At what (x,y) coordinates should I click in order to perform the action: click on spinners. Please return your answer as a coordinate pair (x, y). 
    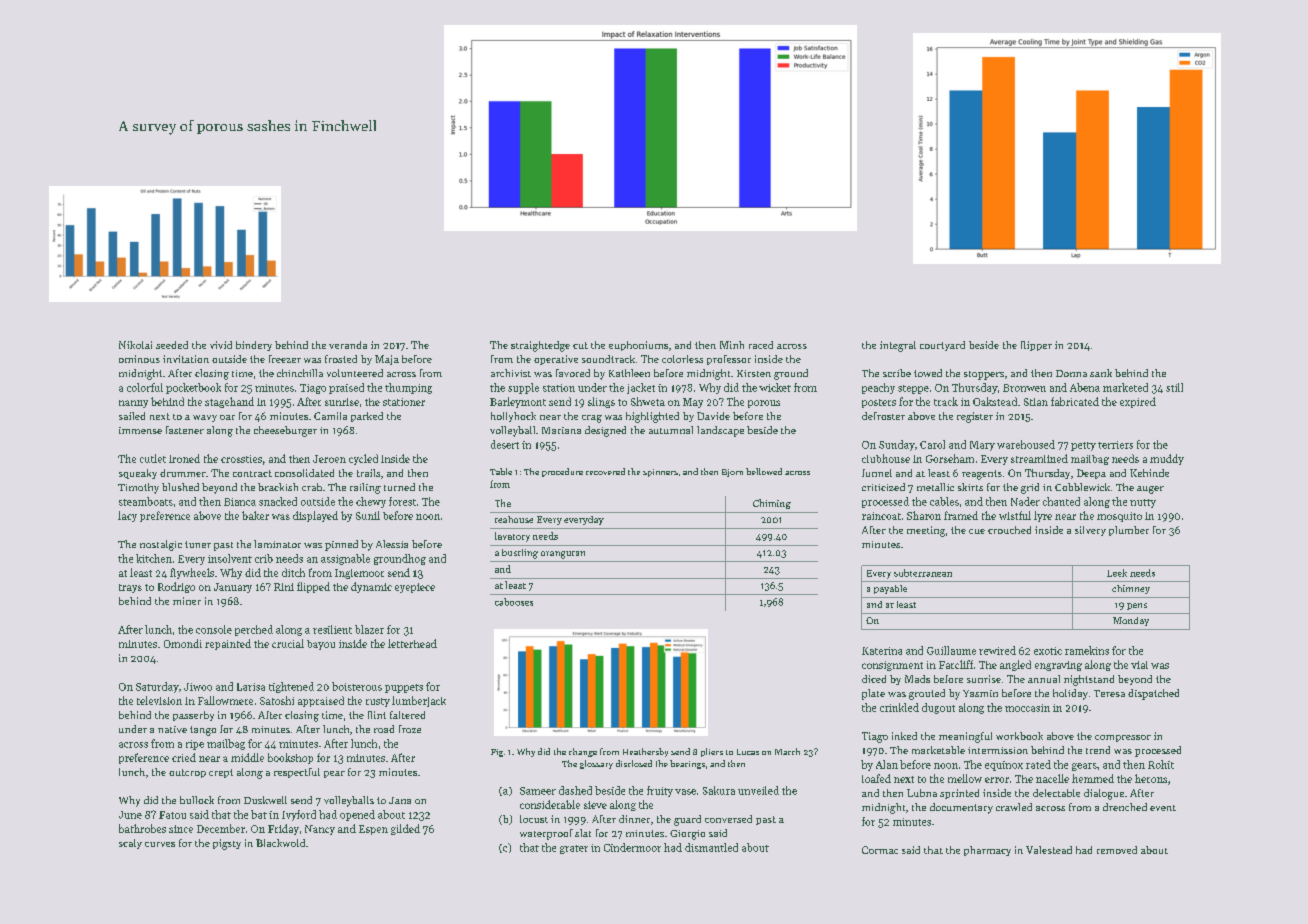
    Looking at the image, I should click on (660, 473).
